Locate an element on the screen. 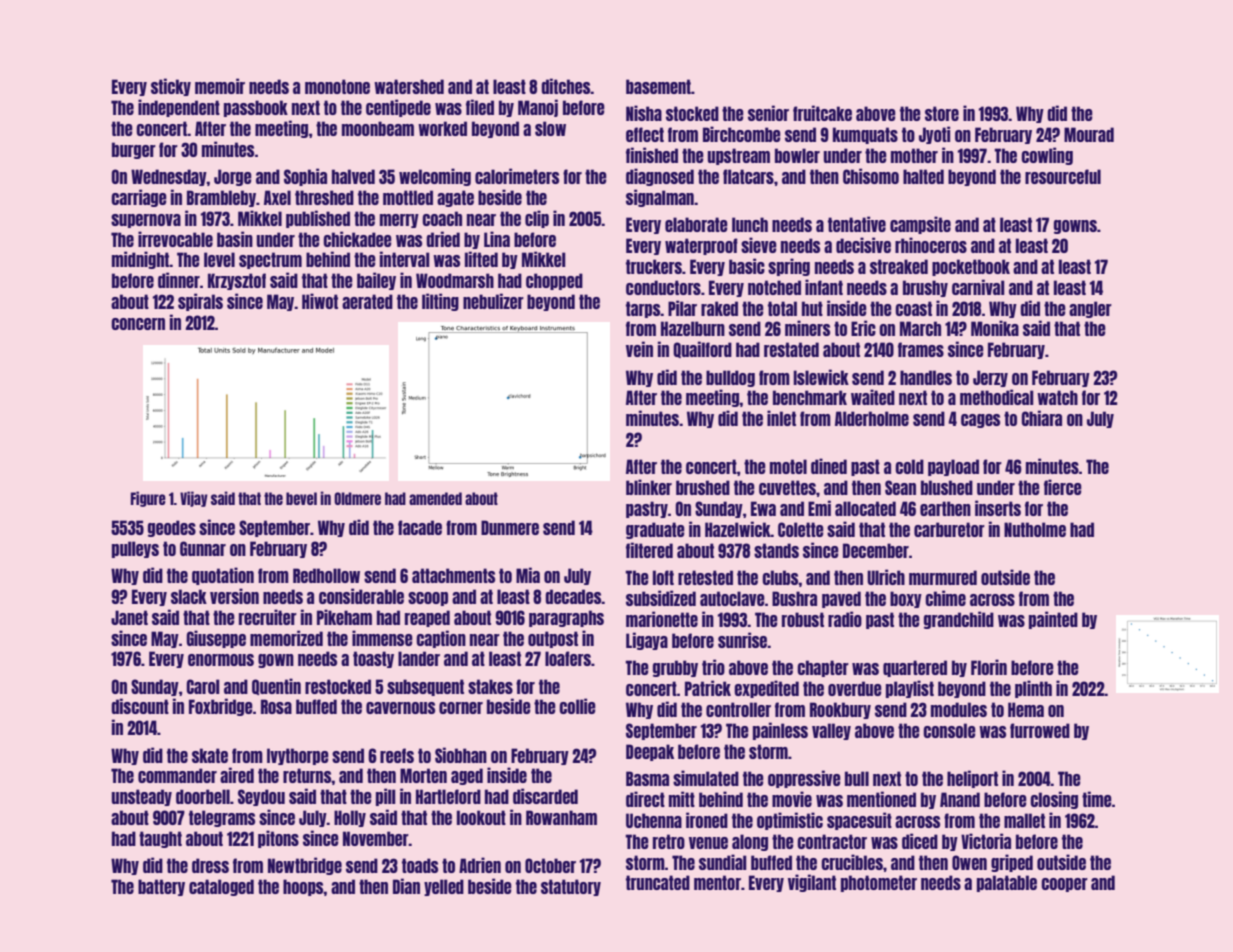  painted is located at coordinates (1053, 620).
